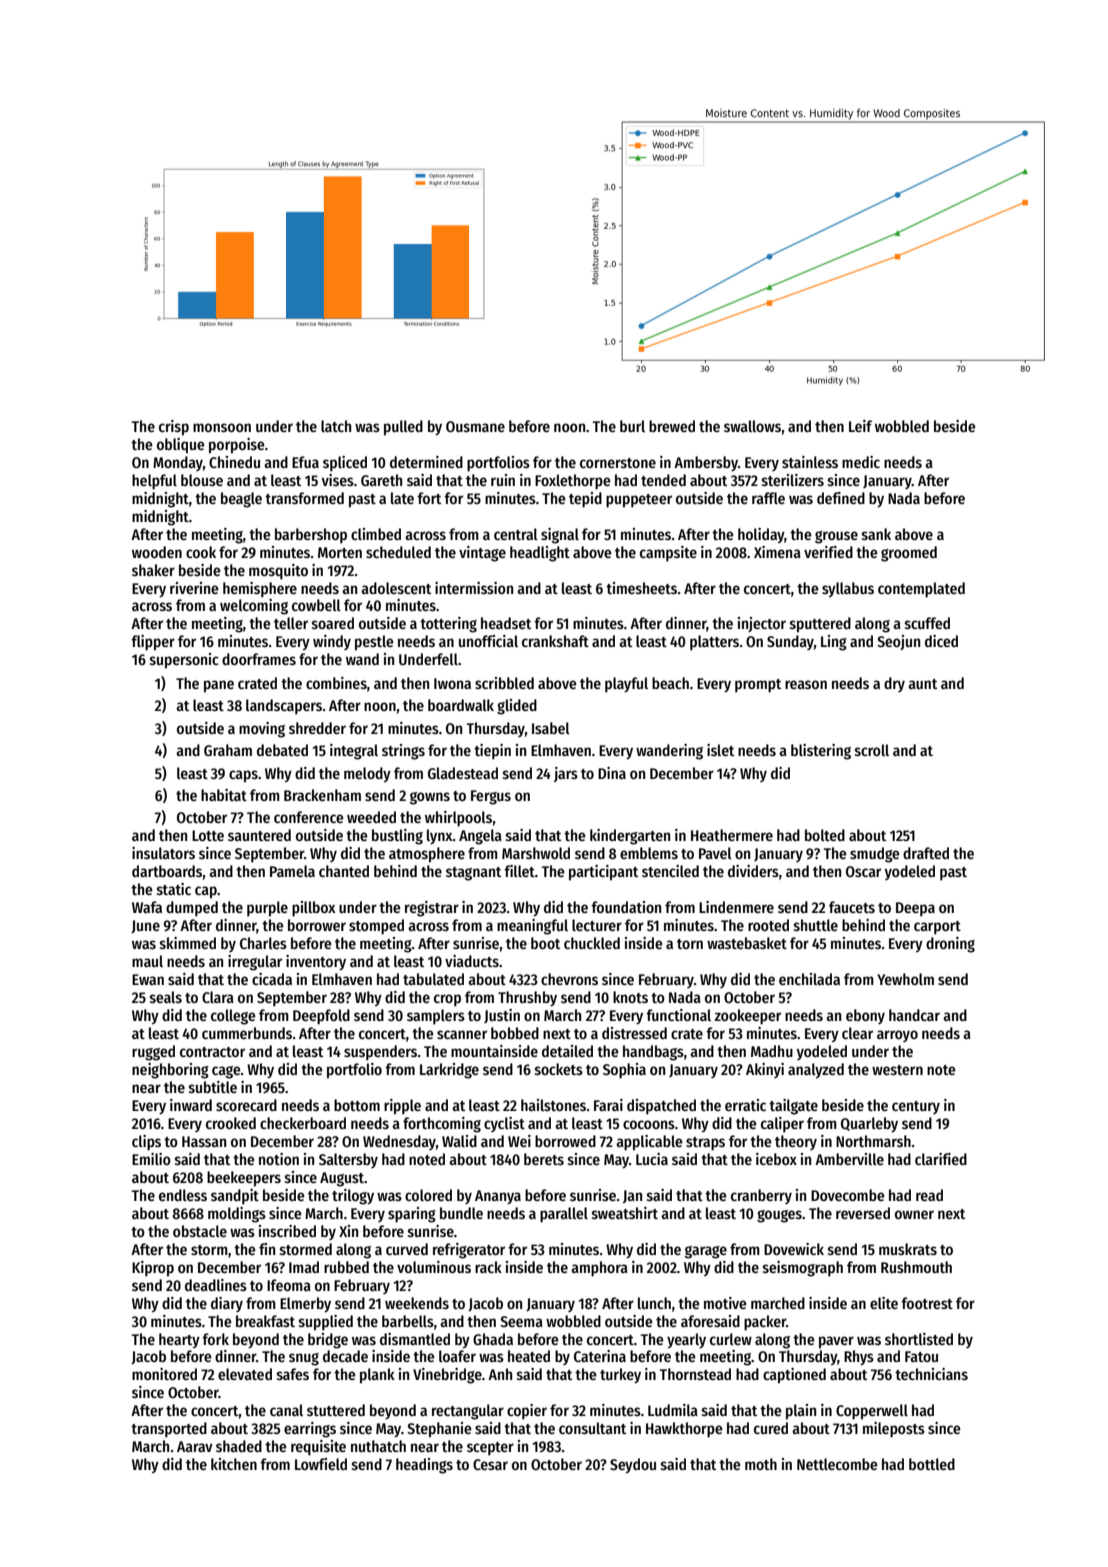  What do you see at coordinates (475, 426) in the image?
I see `Ousmane` at bounding box center [475, 426].
